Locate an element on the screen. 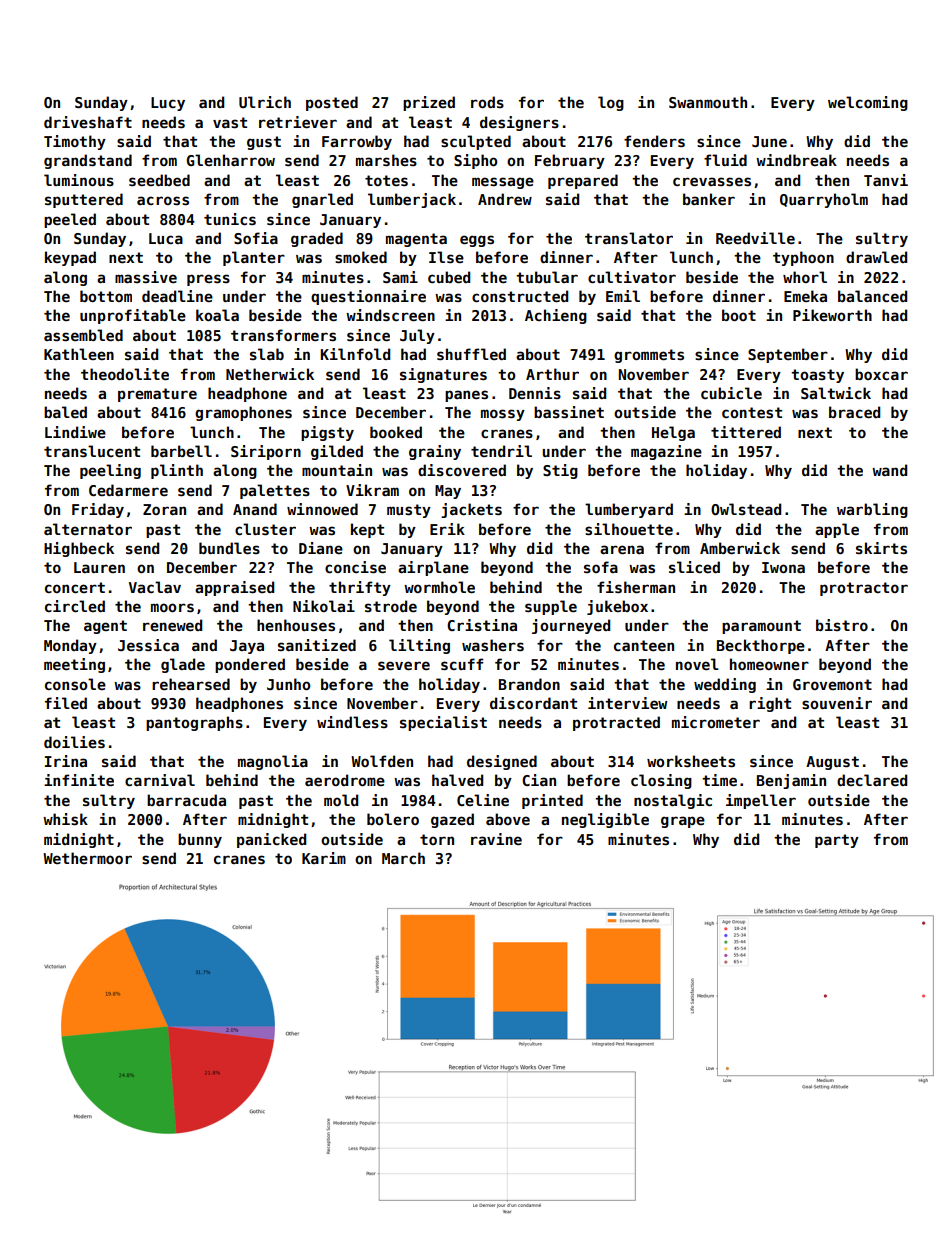 This screenshot has width=952, height=1233. vast is located at coordinates (230, 122).
